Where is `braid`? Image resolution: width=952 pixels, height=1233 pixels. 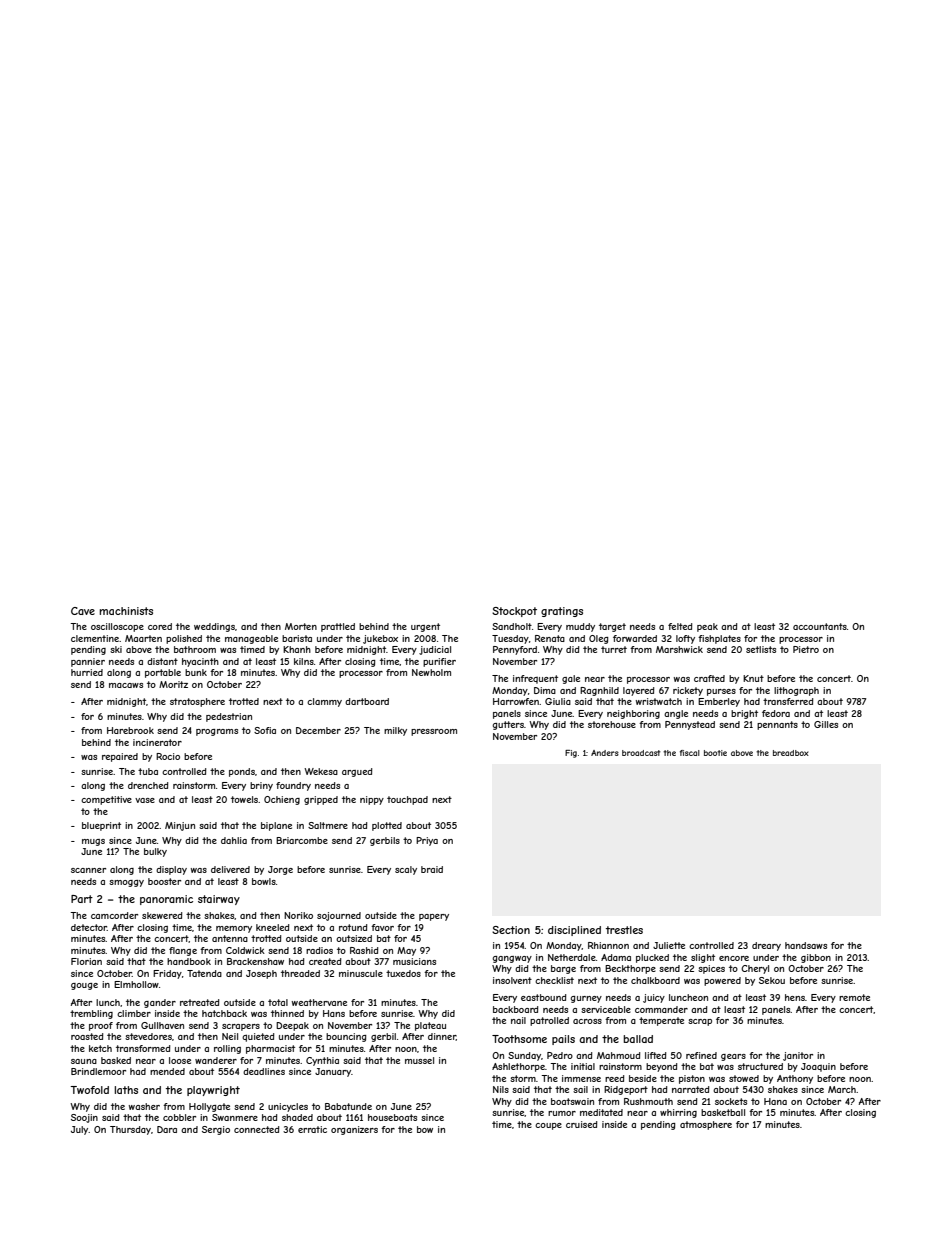
braid is located at coordinates (432, 869).
